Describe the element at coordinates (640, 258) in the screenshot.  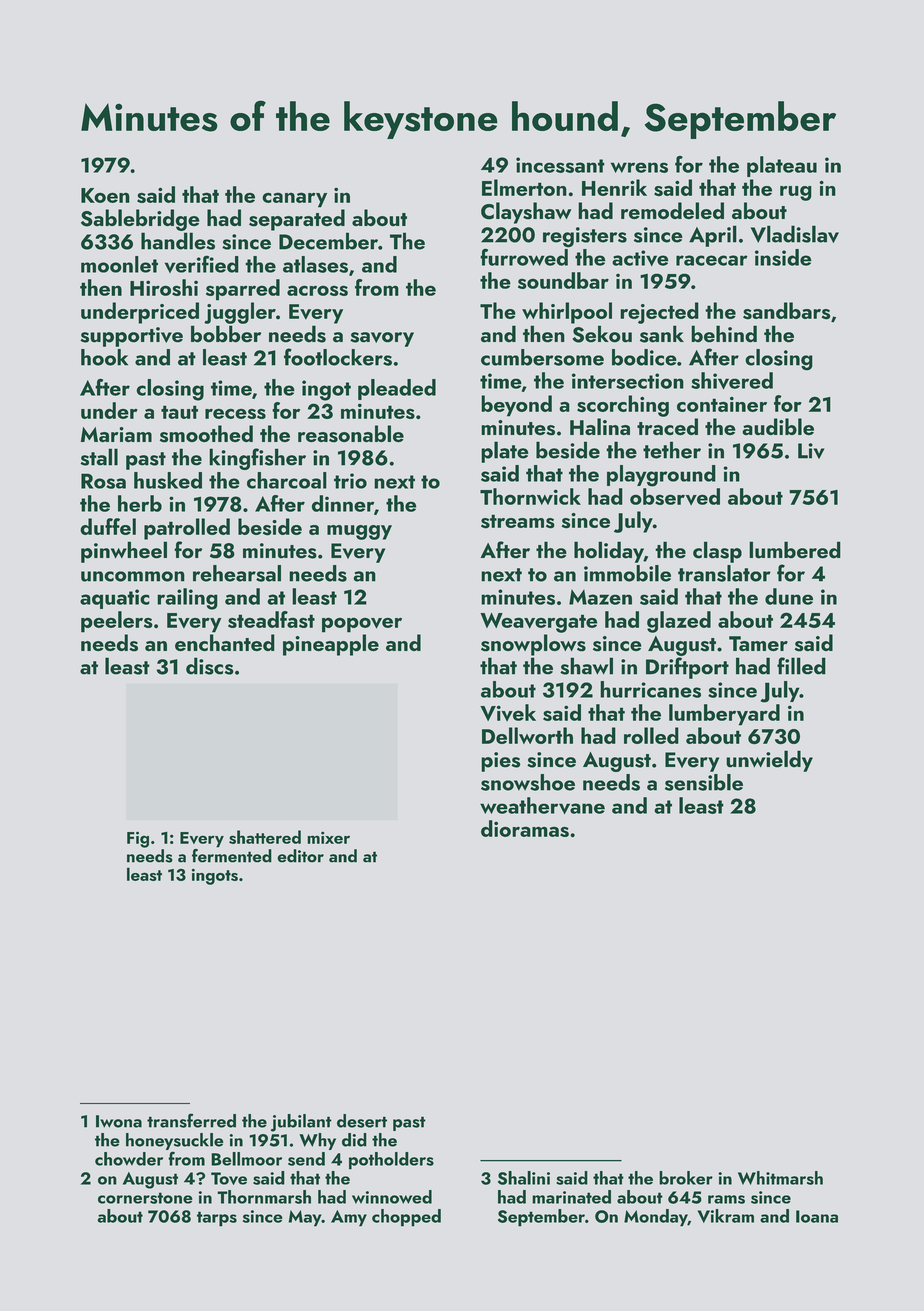
I see `active` at that location.
